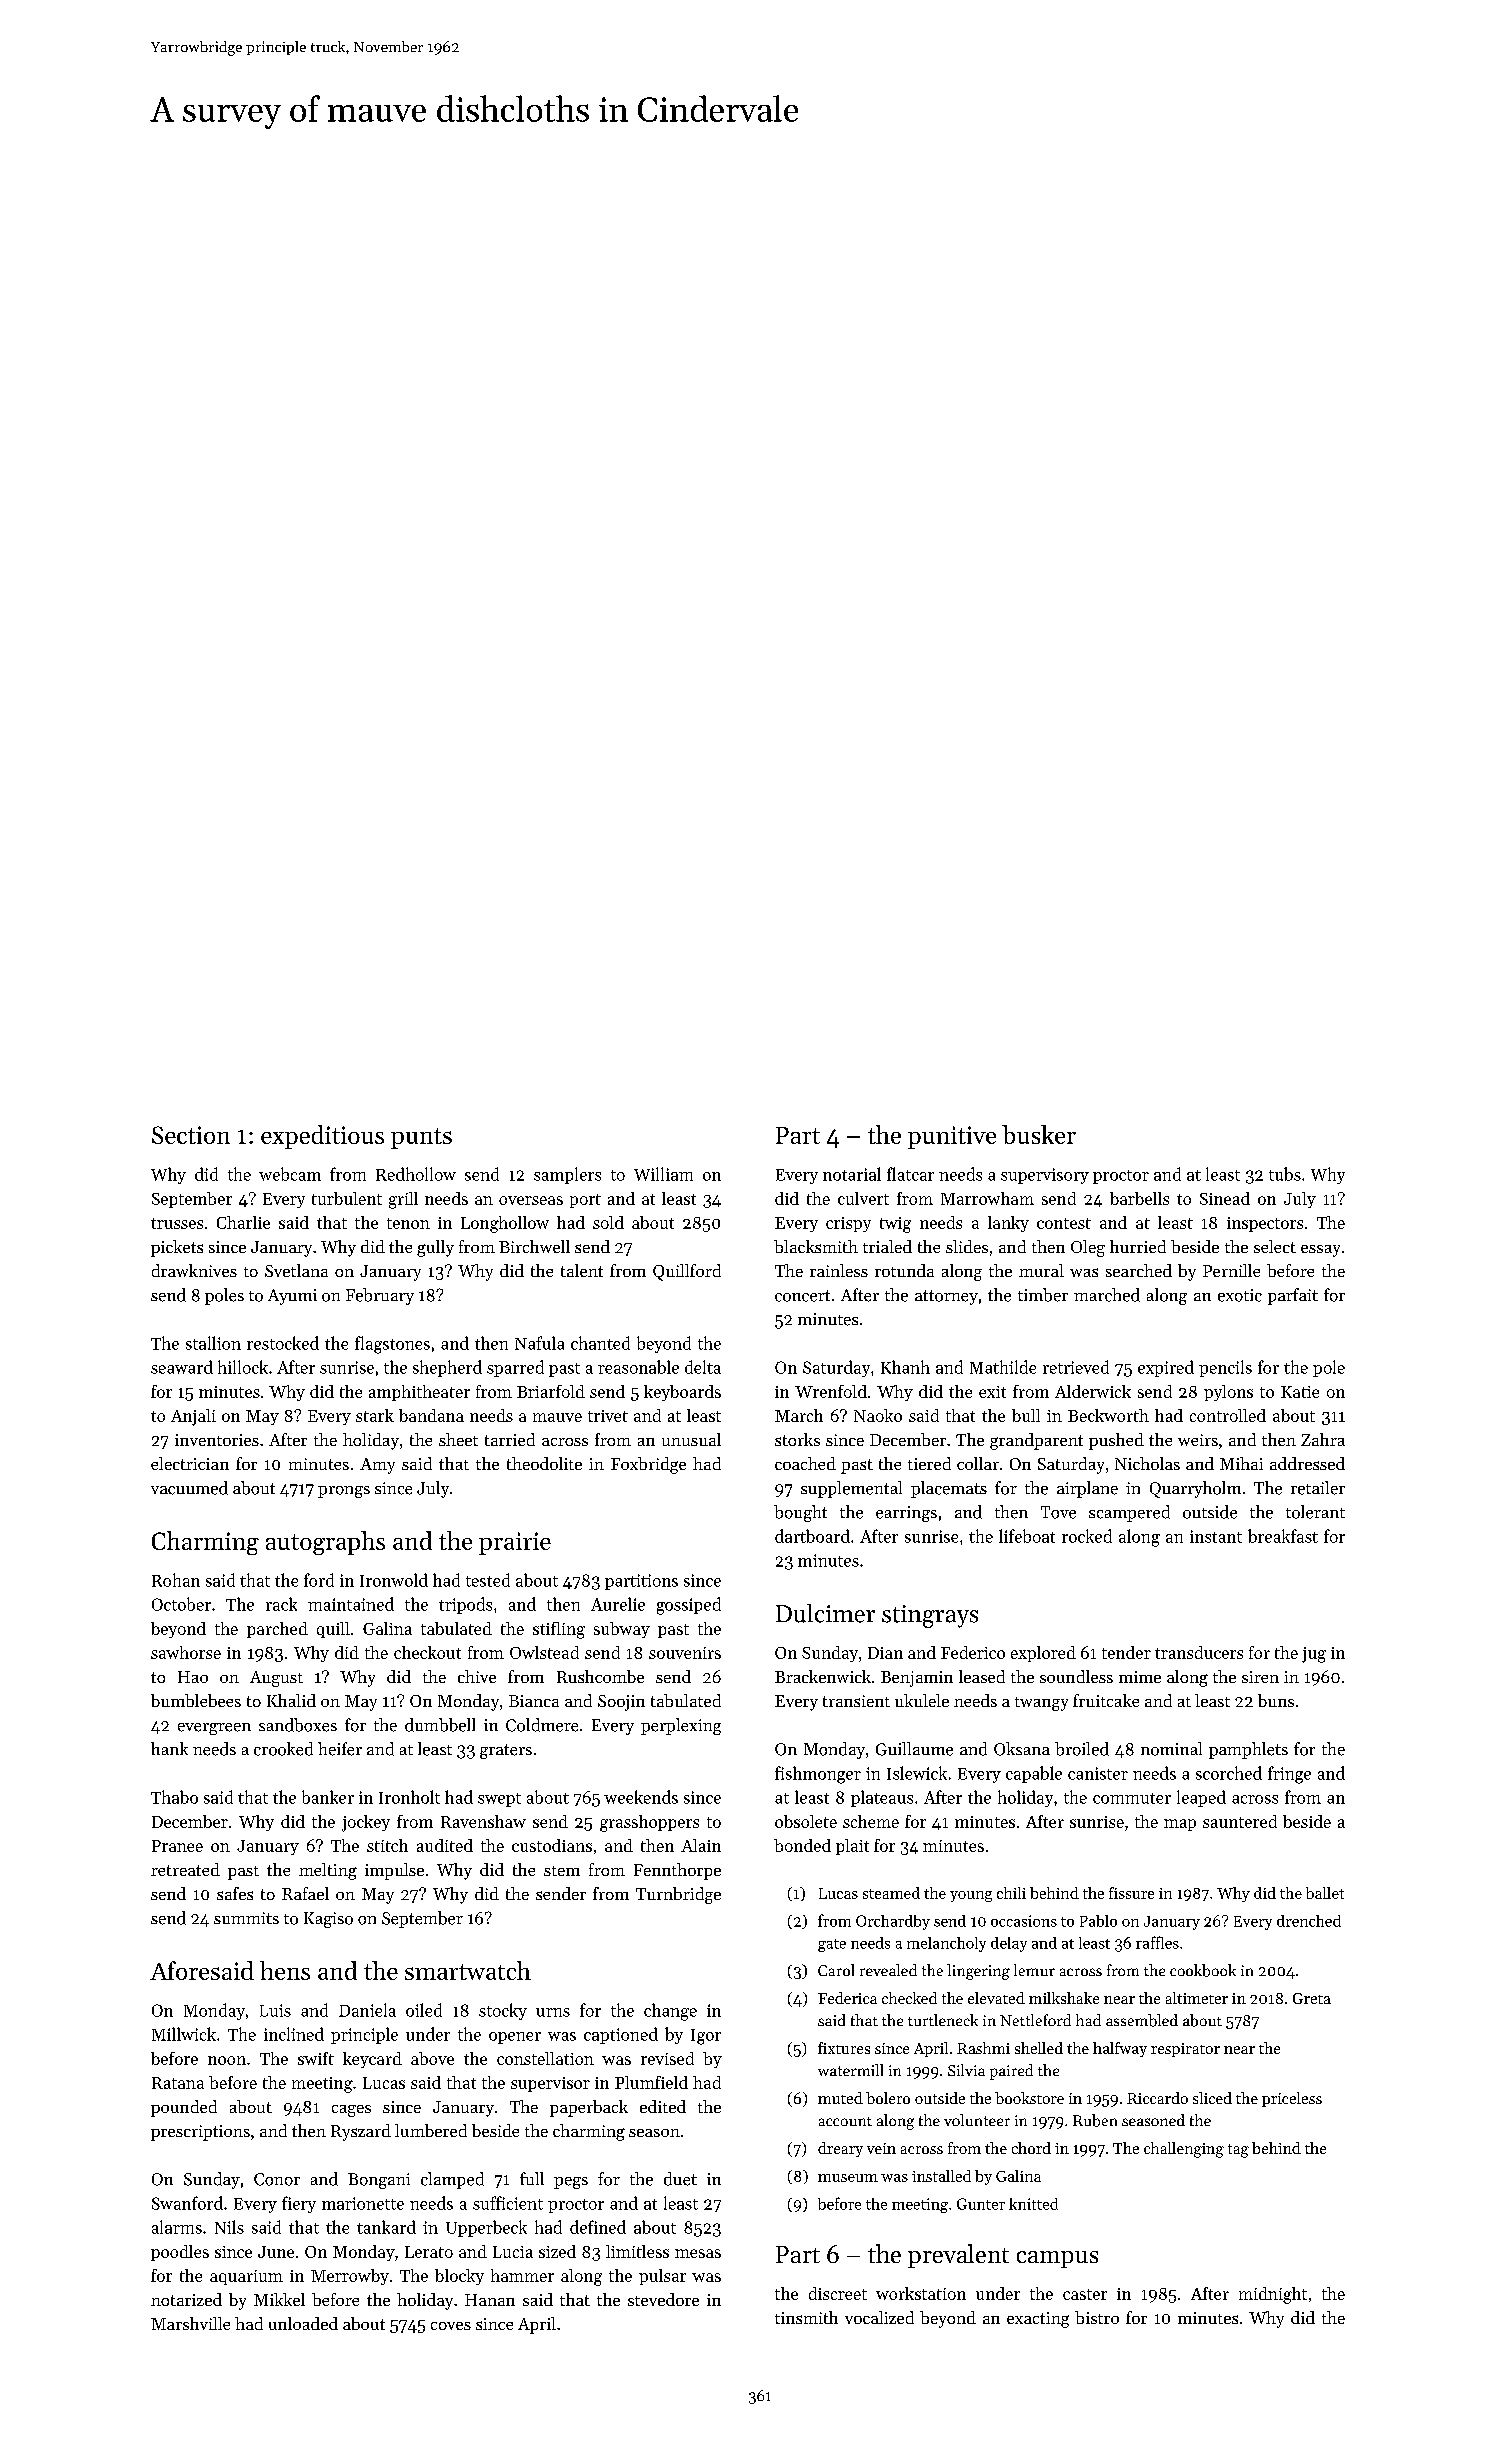 This image has height=2464, width=1496. I want to click on stark, so click(375, 1415).
